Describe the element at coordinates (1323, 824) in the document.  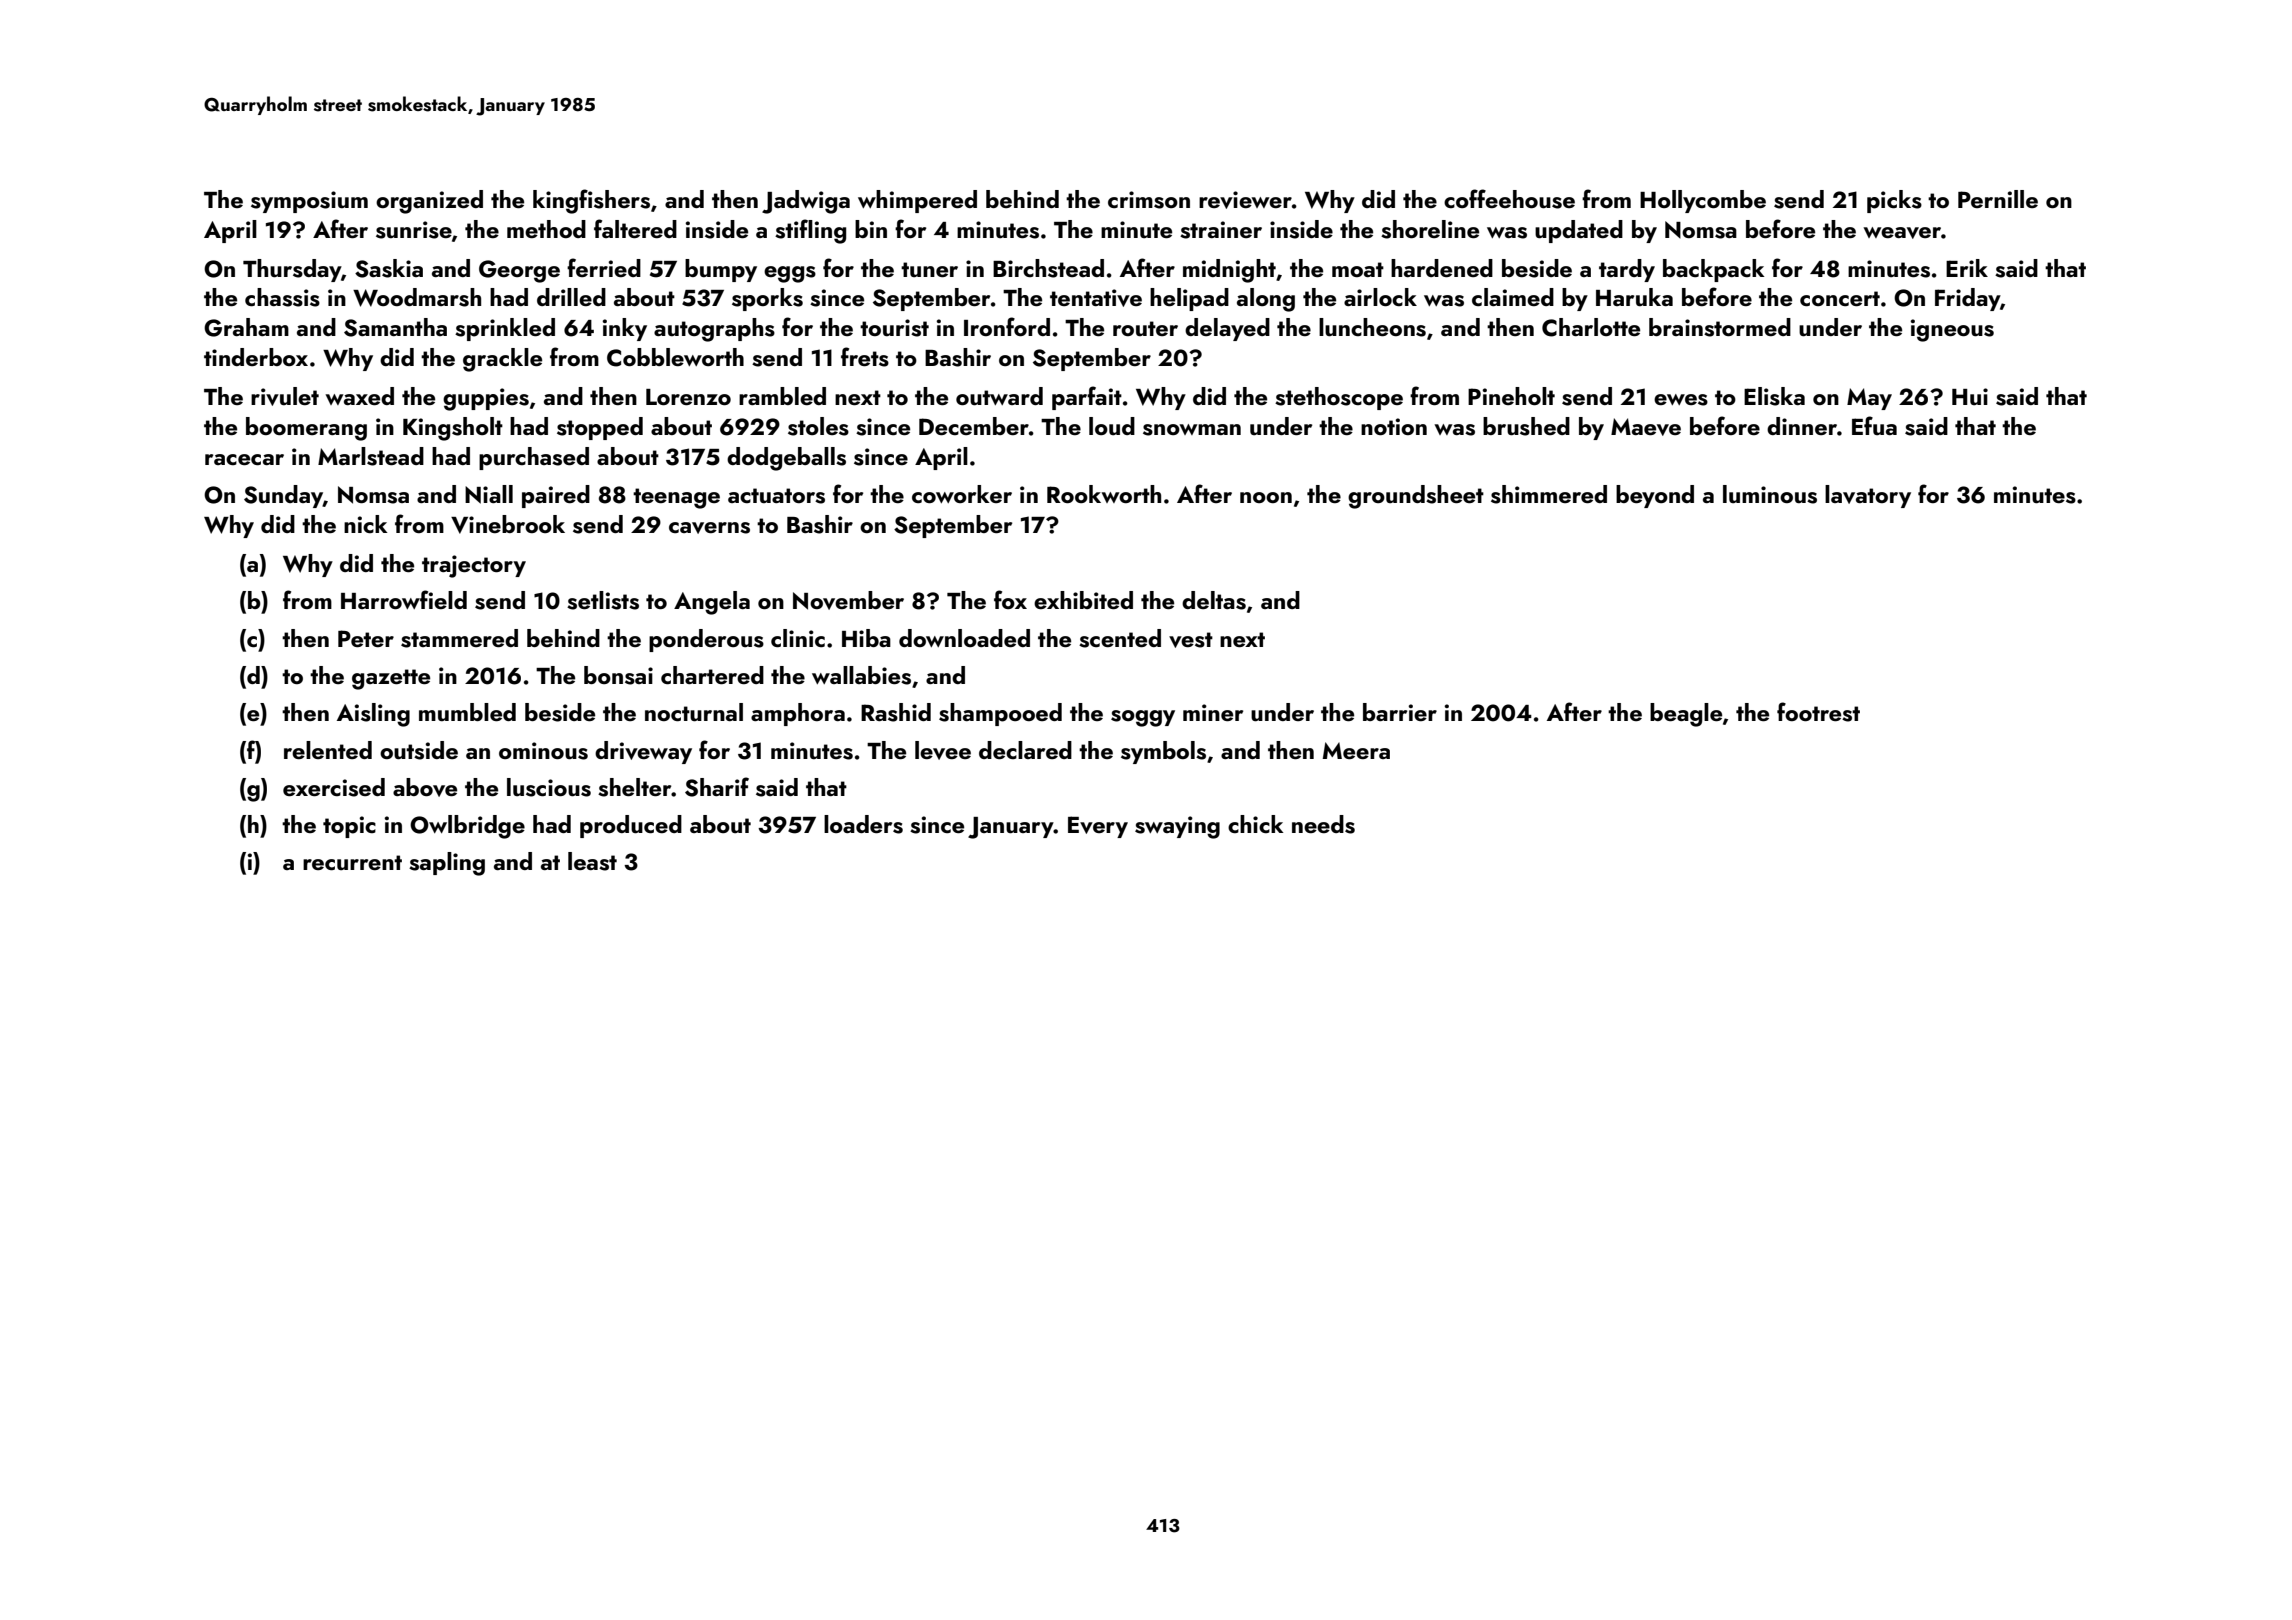
I see `needs` at that location.
